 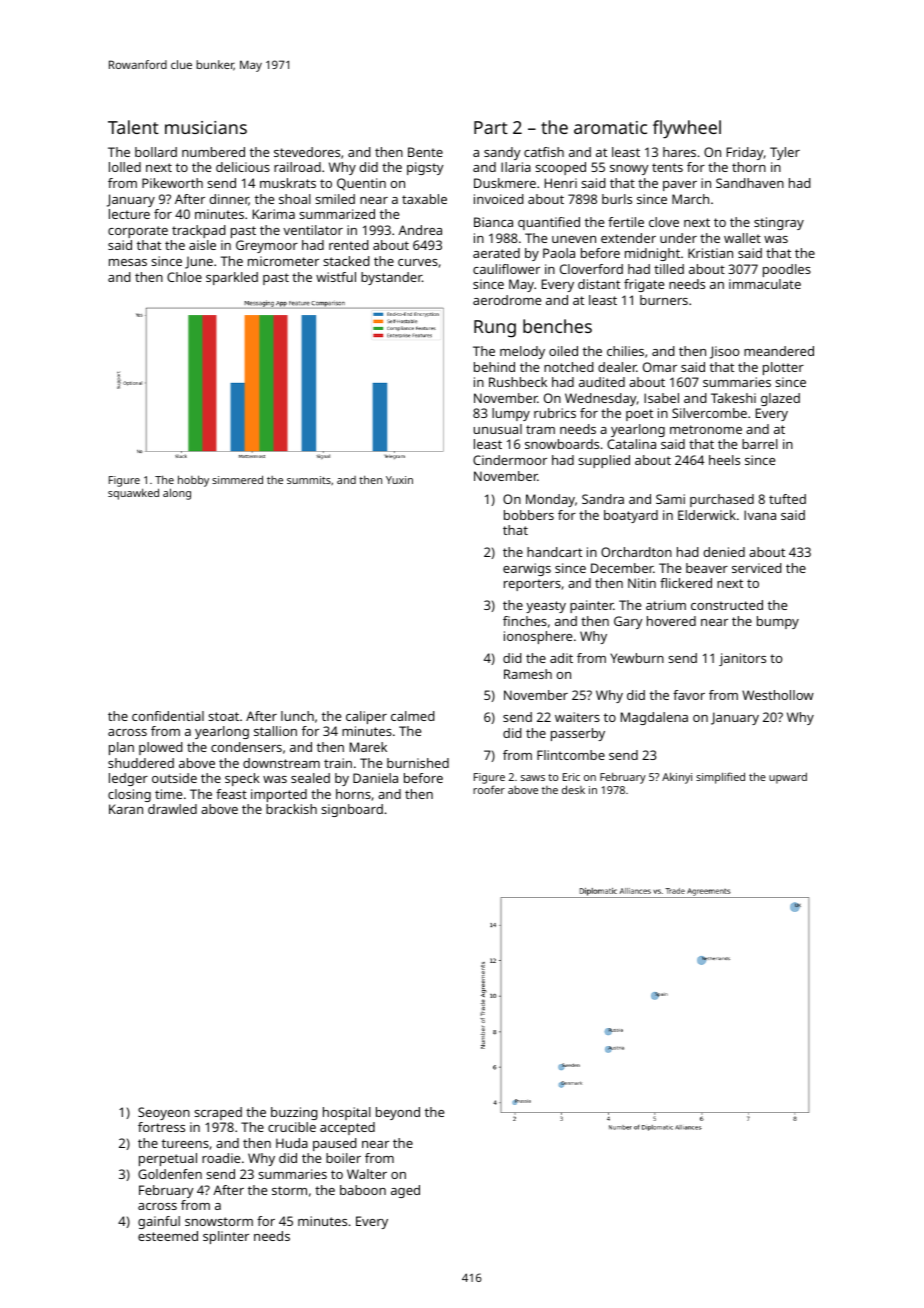 I want to click on Bente, so click(x=425, y=152).
